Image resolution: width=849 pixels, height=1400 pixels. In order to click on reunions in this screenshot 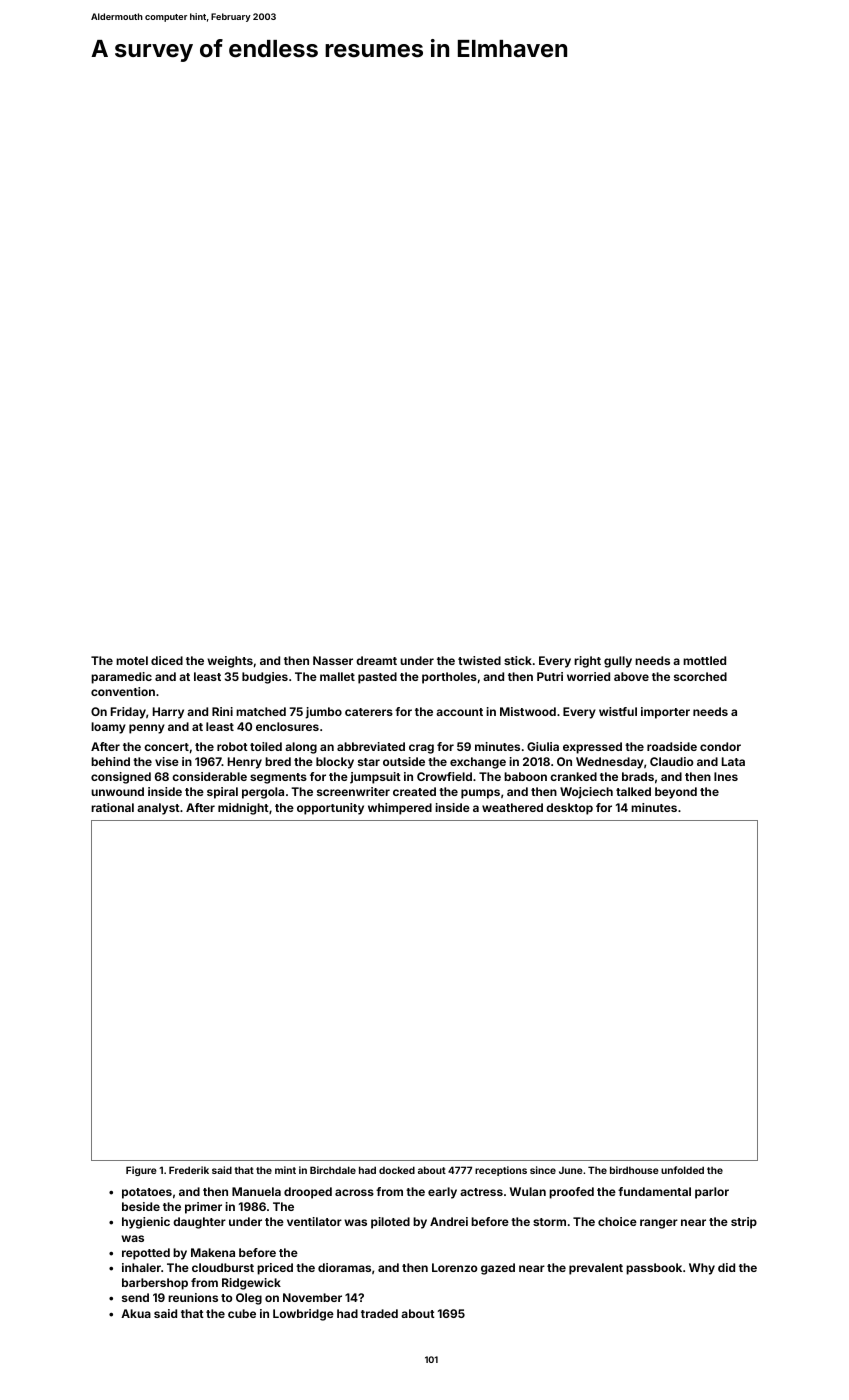, I will do `click(193, 1297)`.
